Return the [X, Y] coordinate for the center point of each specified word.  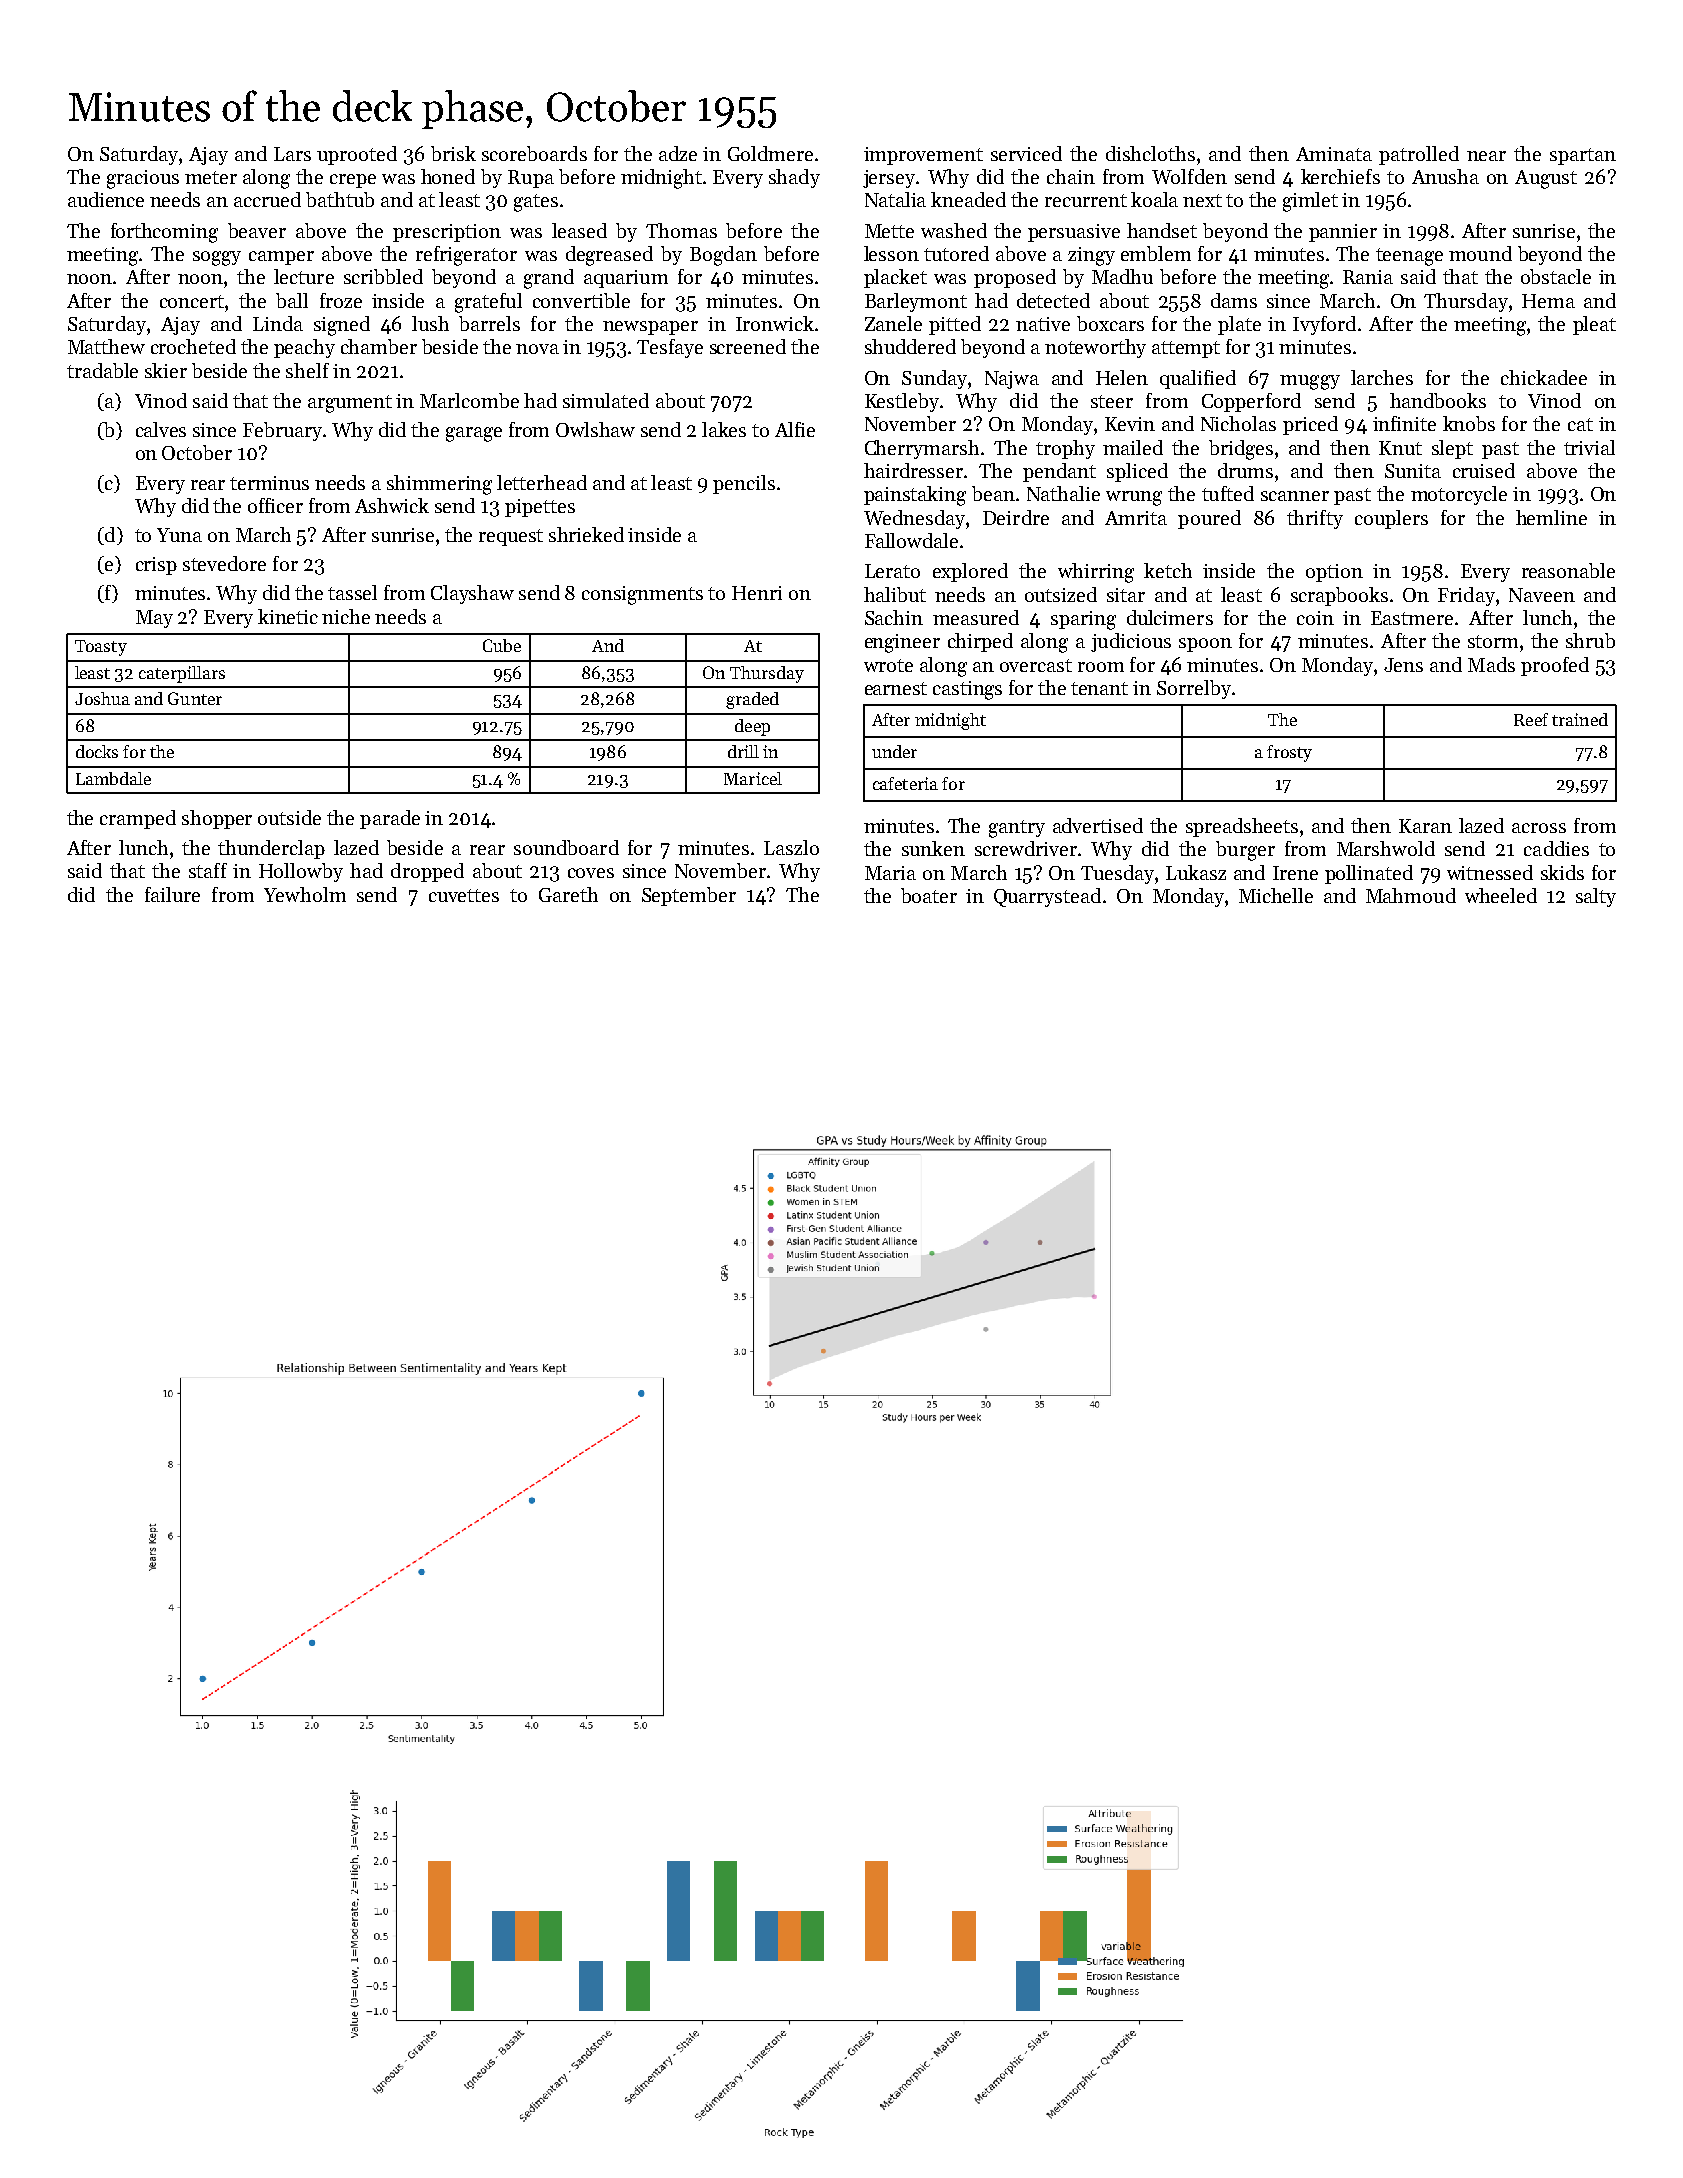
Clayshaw [472, 594]
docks [97, 751]
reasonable [1568, 570]
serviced [1026, 153]
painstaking [915, 496]
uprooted [357, 155]
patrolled [1419, 155]
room [1101, 667]
